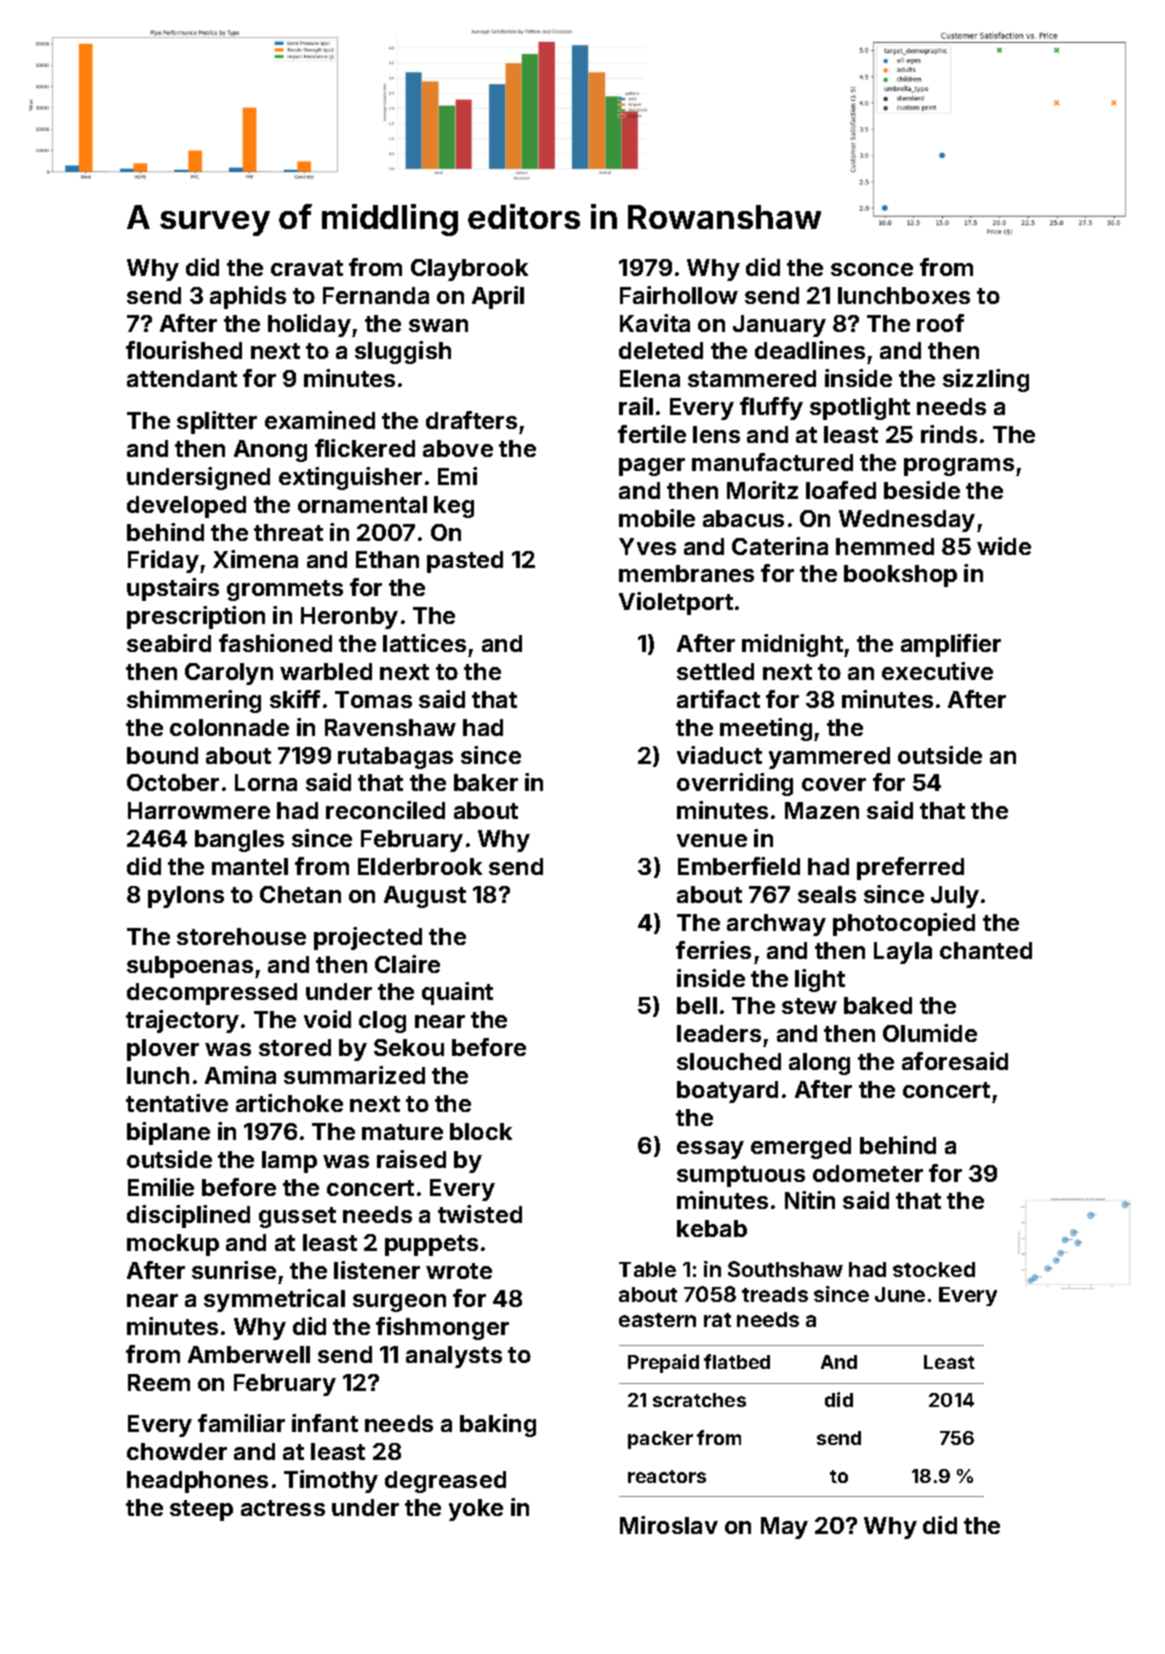 The height and width of the image is (1654, 1165). Describe the element at coordinates (841, 490) in the image. I see `loafed` at that location.
